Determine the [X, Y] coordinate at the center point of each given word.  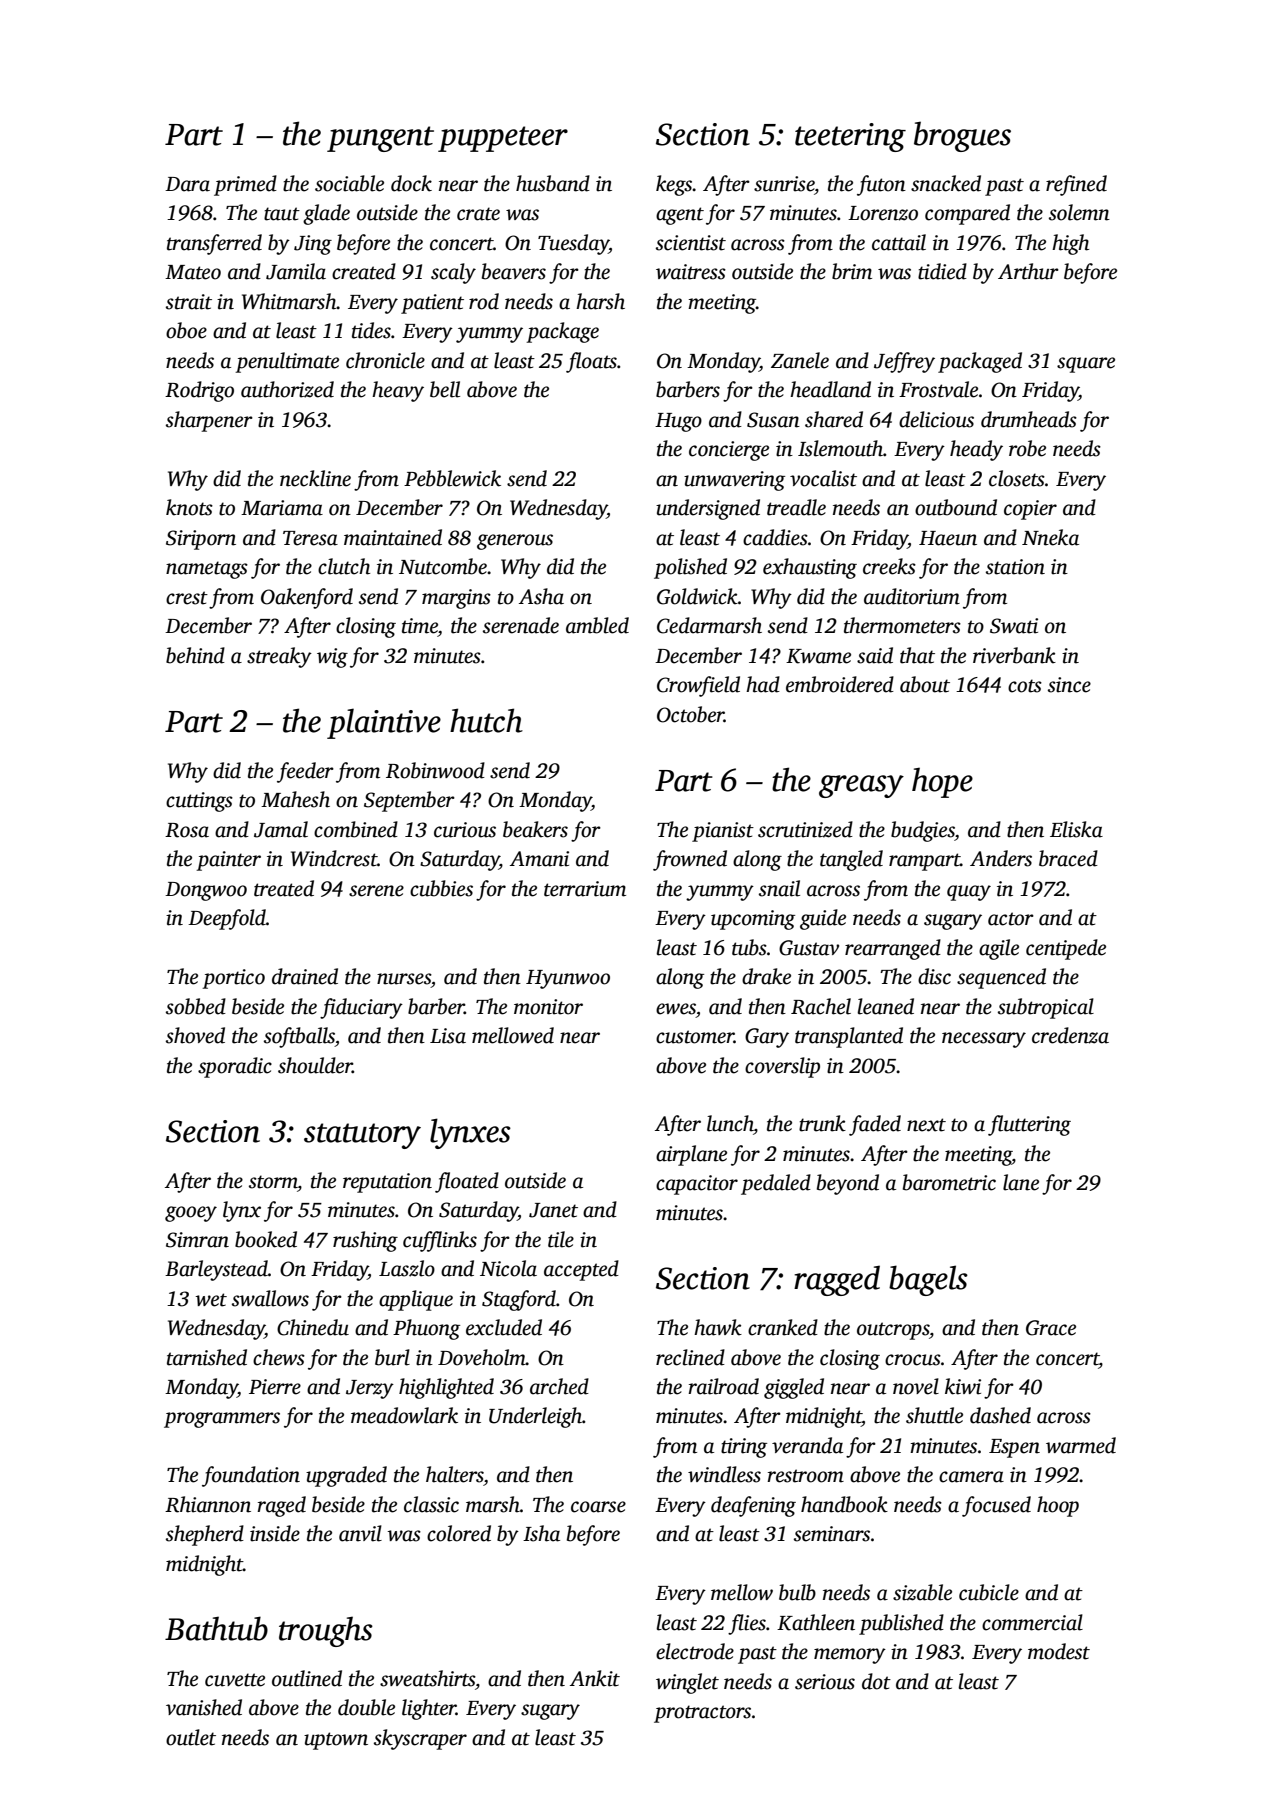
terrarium [585, 889]
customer [695, 1037]
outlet [191, 1737]
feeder [305, 772]
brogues [962, 136]
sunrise [784, 184]
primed [245, 185]
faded [875, 1125]
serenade [521, 625]
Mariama [282, 508]
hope [942, 782]
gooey [191, 1214]
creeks [889, 566]
